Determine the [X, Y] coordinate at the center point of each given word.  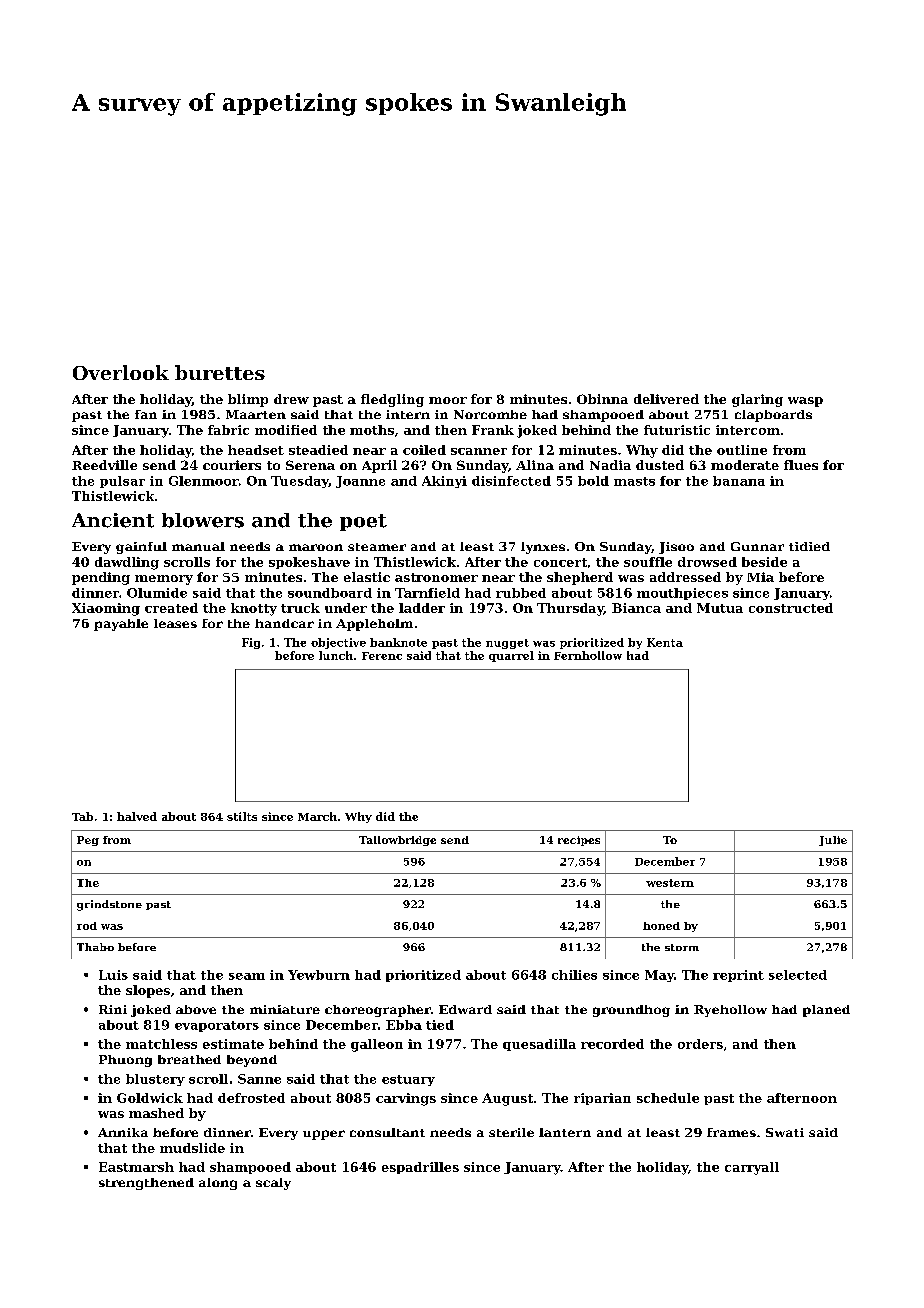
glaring [757, 400]
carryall [752, 1168]
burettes [220, 372]
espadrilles [420, 1168]
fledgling [392, 400]
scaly [273, 1184]
